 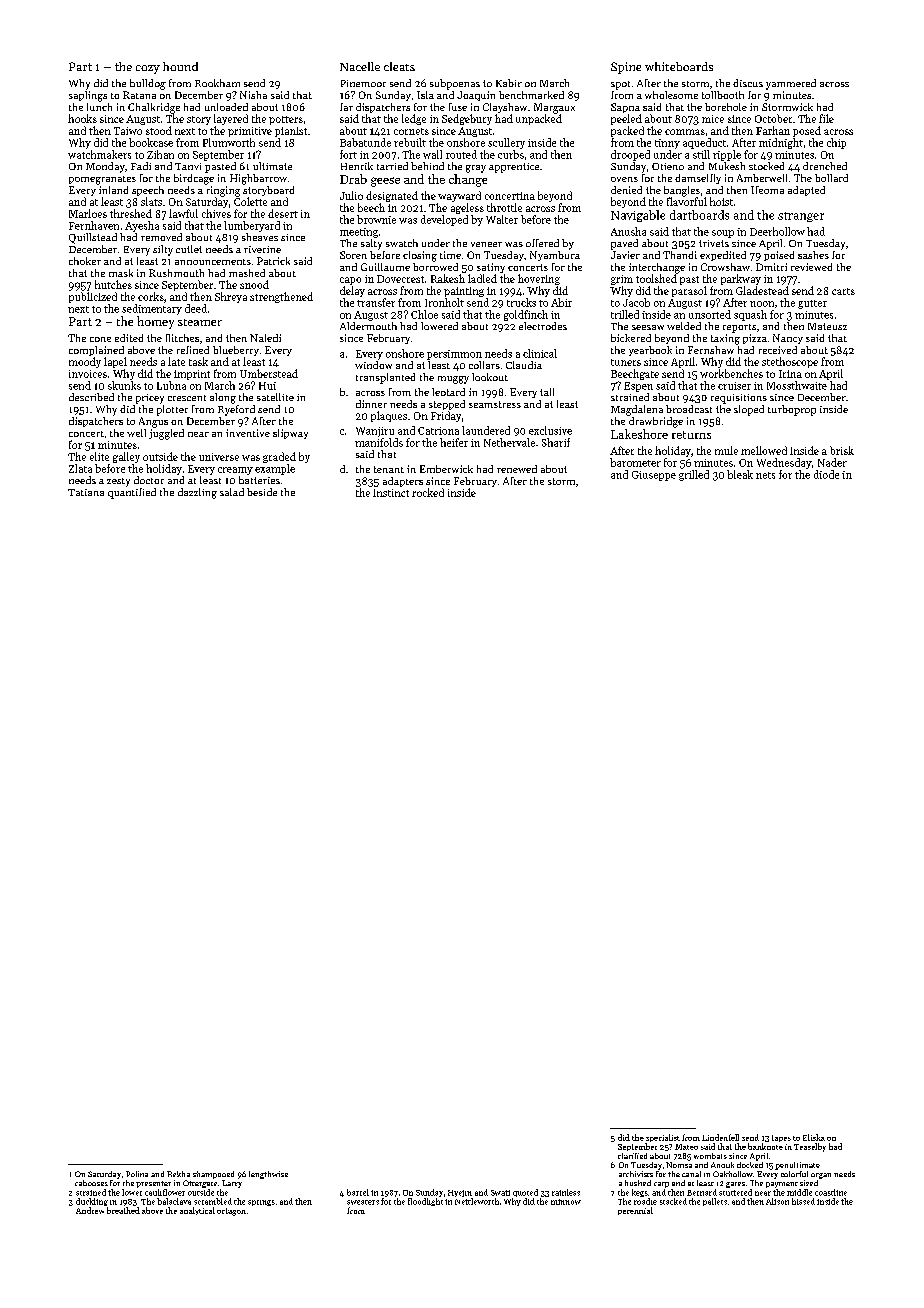 I want to click on cabooses, so click(x=91, y=1183).
